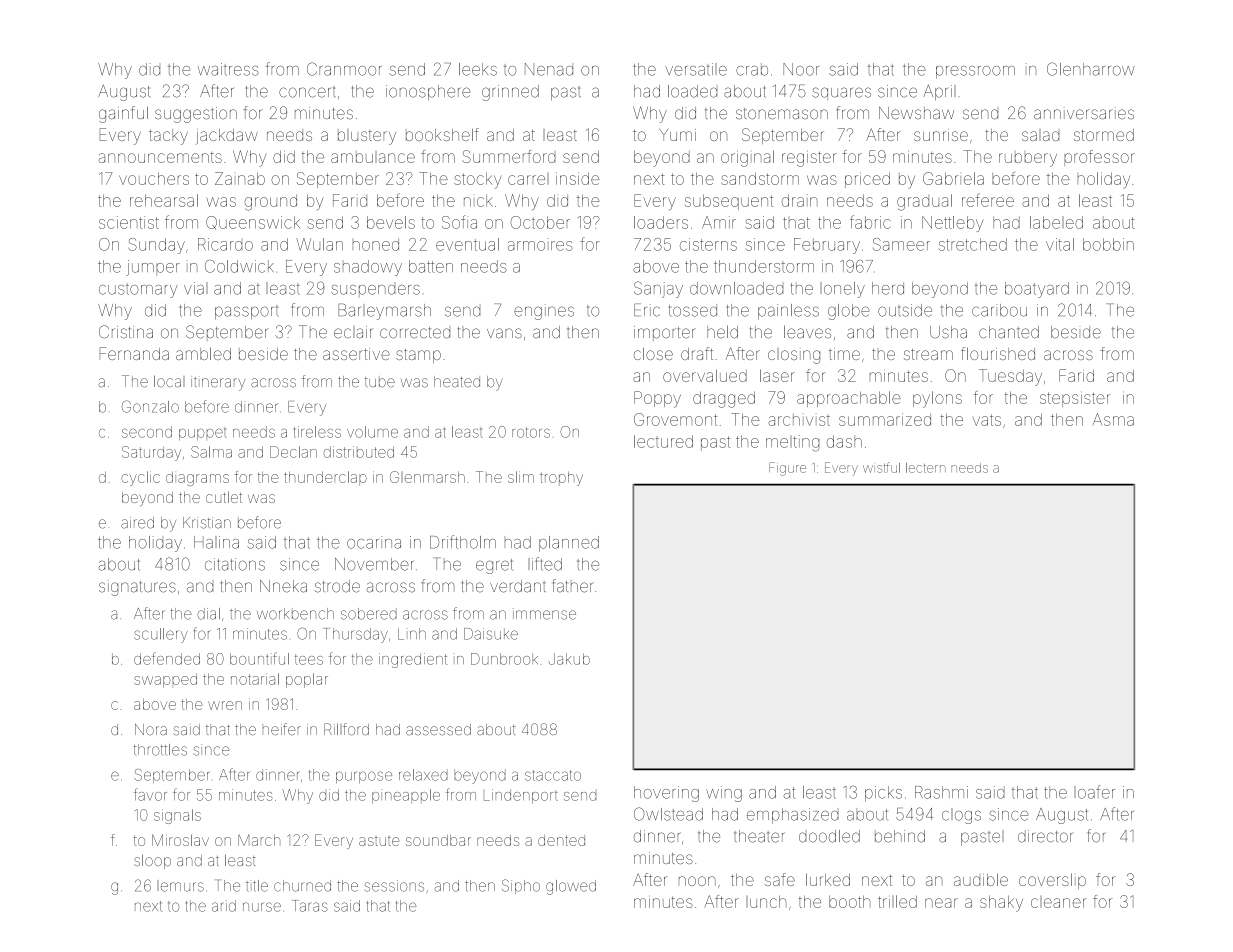 The height and width of the screenshot is (952, 1233). Describe the element at coordinates (317, 432) in the screenshot. I see `tireless` at that location.
